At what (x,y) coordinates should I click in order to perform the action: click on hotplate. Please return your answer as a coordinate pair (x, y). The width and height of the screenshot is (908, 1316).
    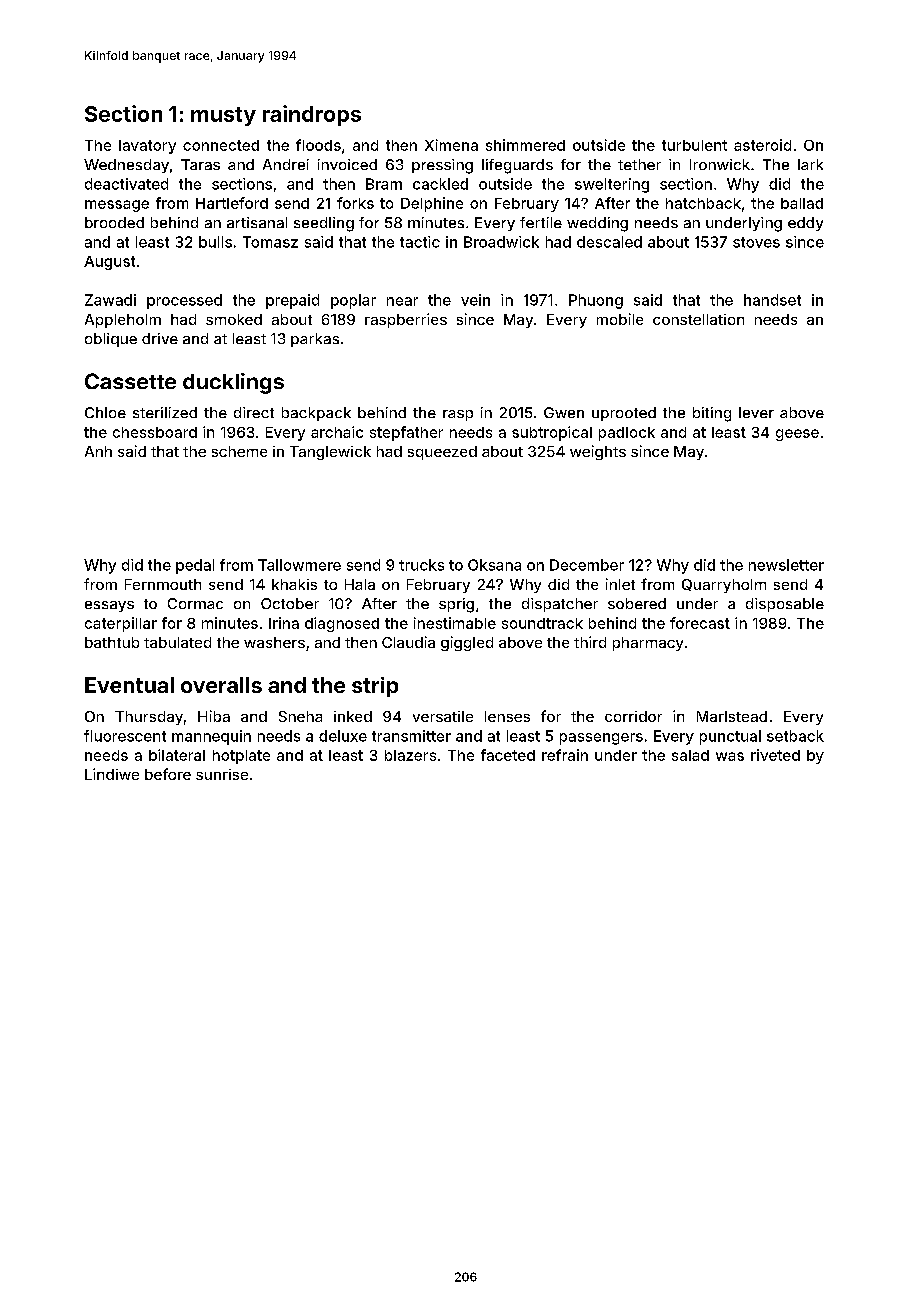
    Looking at the image, I should click on (241, 757).
